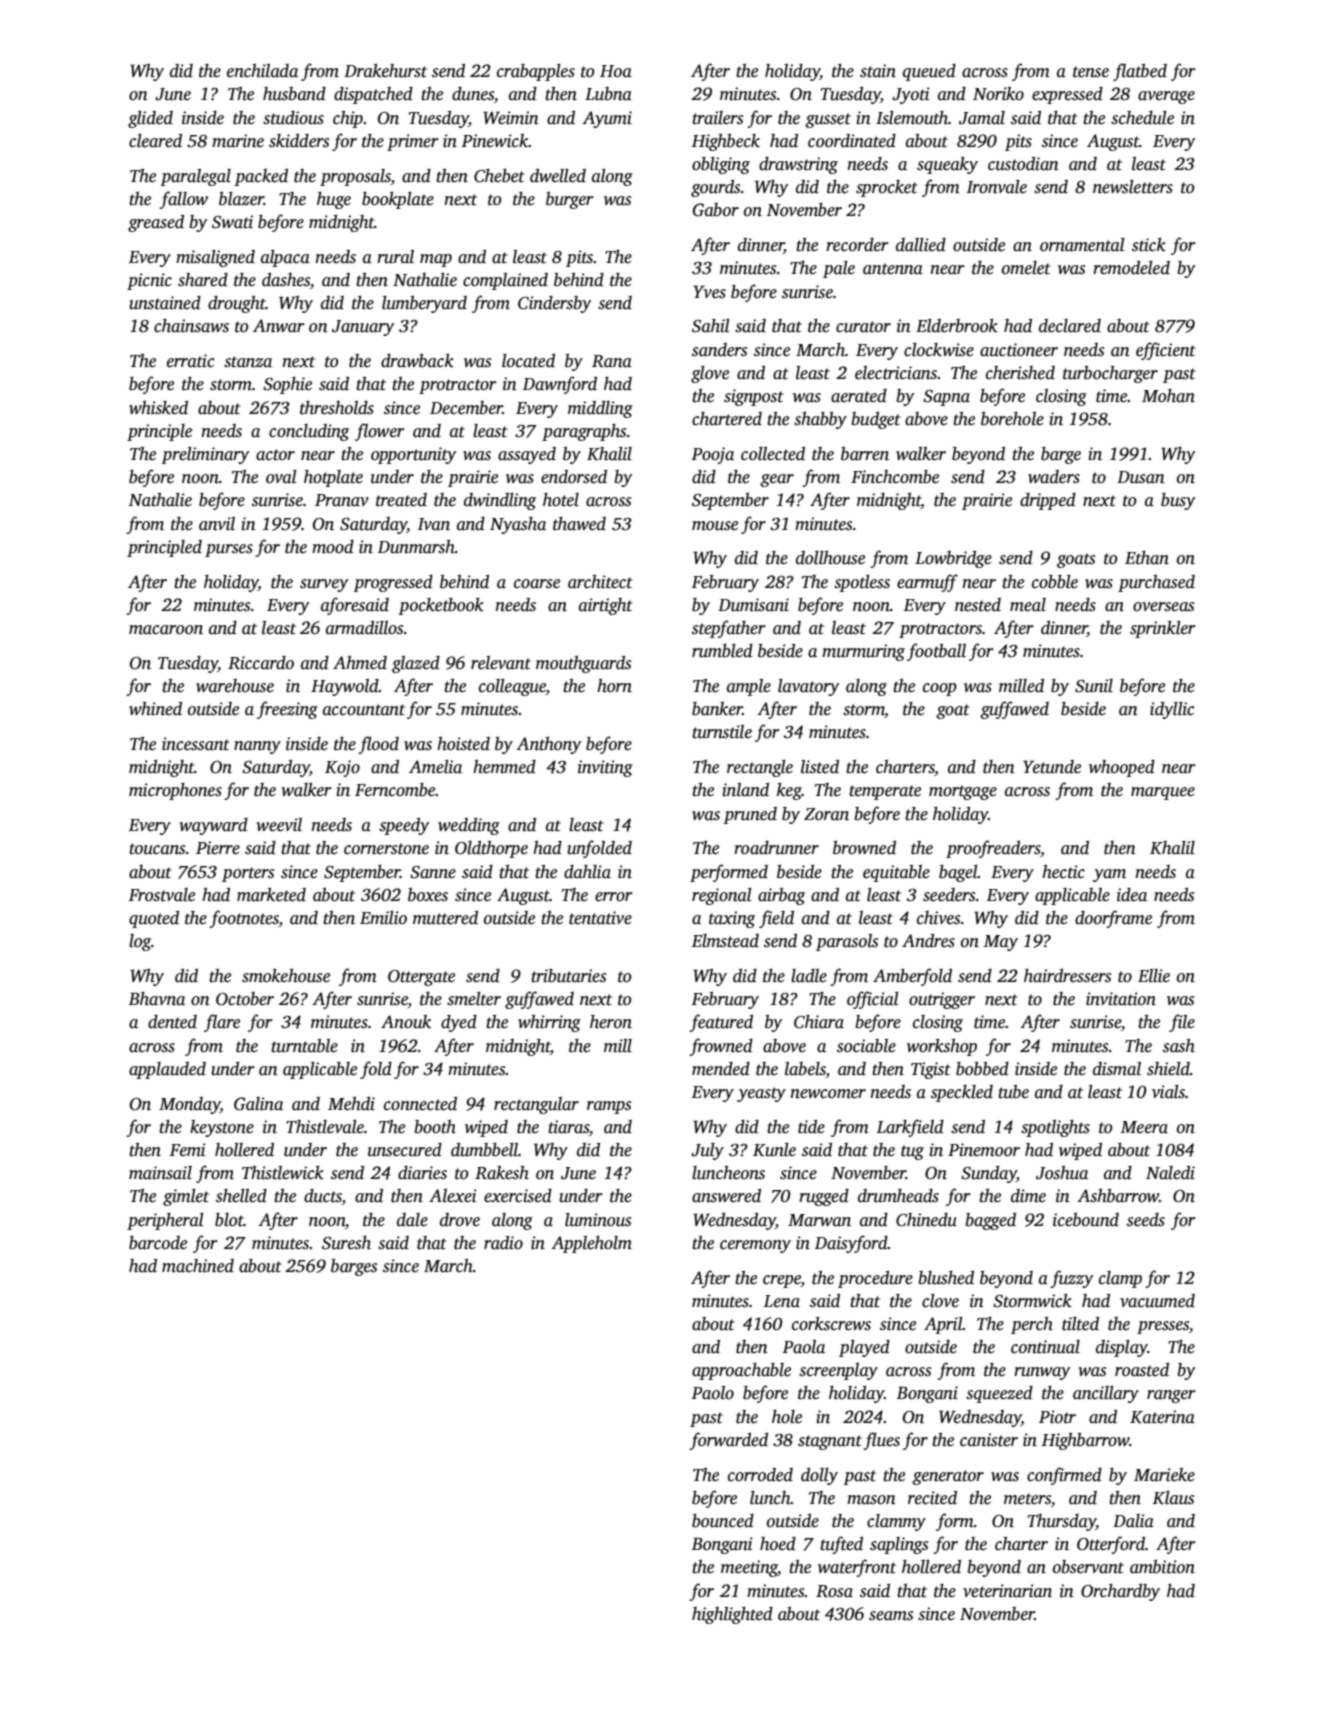  What do you see at coordinates (1028, 605) in the document?
I see `meal` at bounding box center [1028, 605].
